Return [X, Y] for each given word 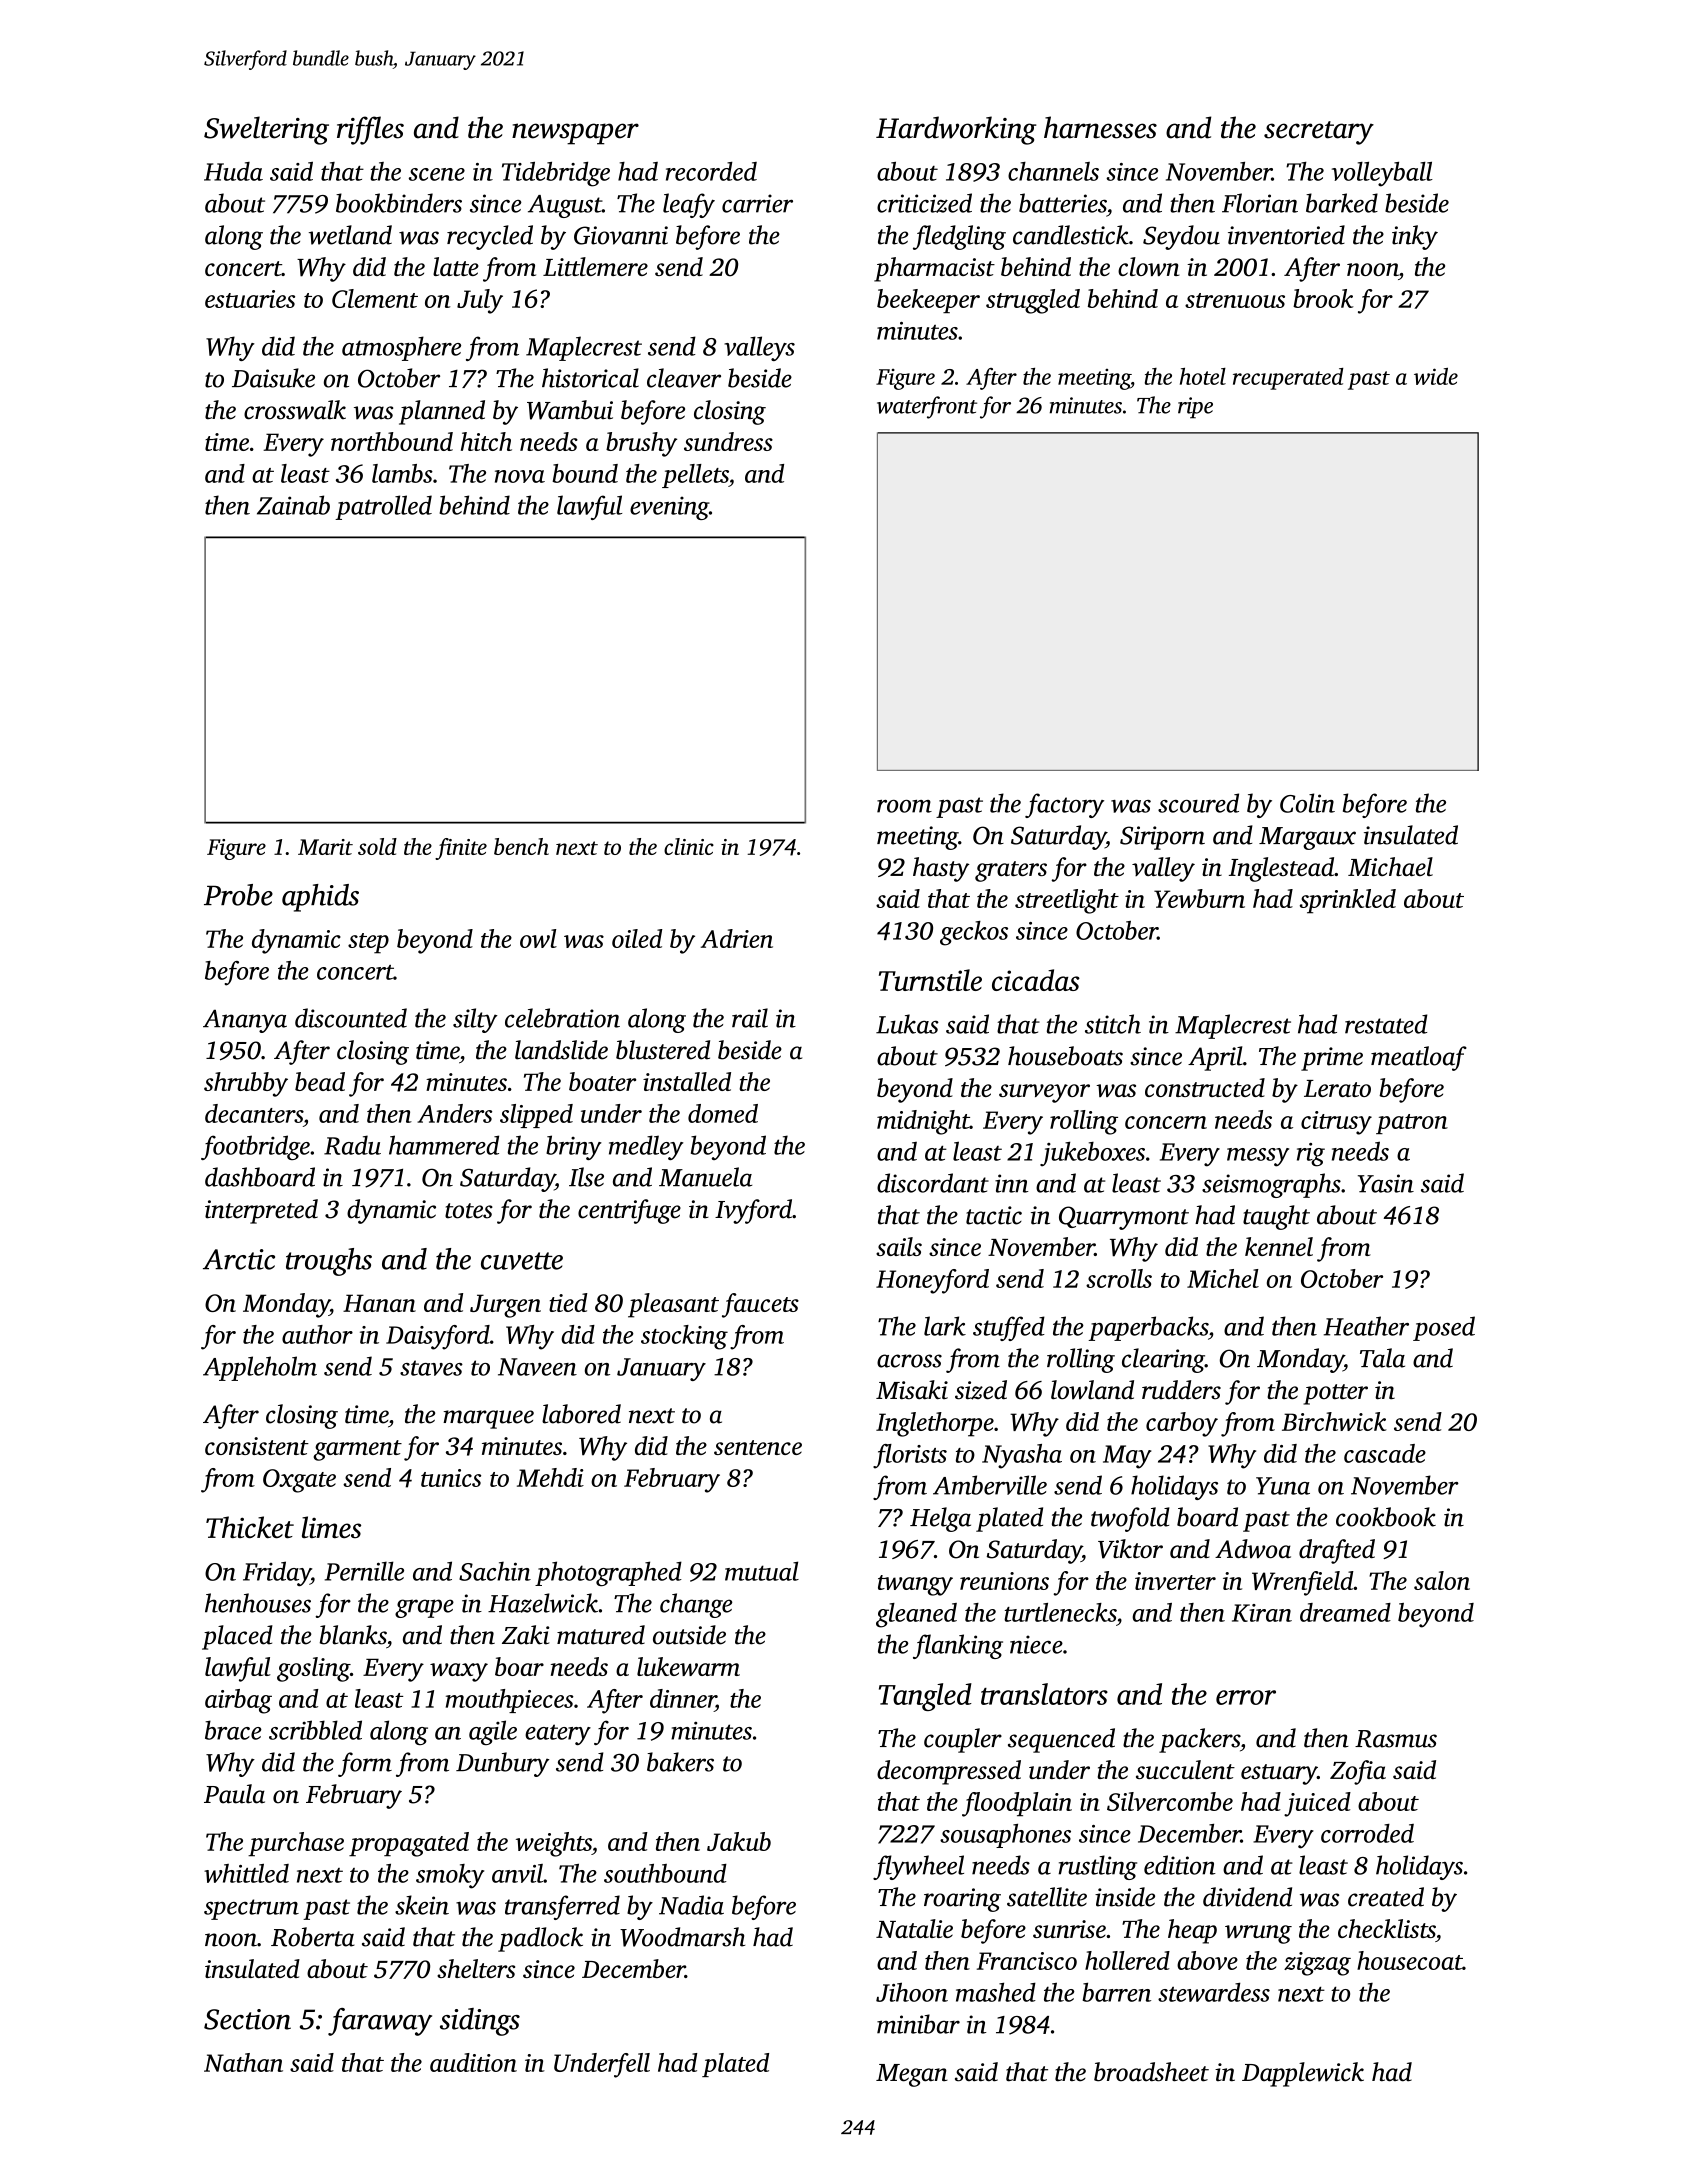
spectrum [251, 1909]
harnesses [1100, 127]
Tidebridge [556, 174]
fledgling [959, 237]
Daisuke [273, 378]
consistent [257, 1446]
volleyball [1382, 174]
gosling [313, 1669]
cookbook [1386, 1517]
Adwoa [1253, 1549]
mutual [762, 1571]
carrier [757, 203]
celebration [562, 1018]
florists [910, 1456]
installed [687, 1081]
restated [1386, 1024]
